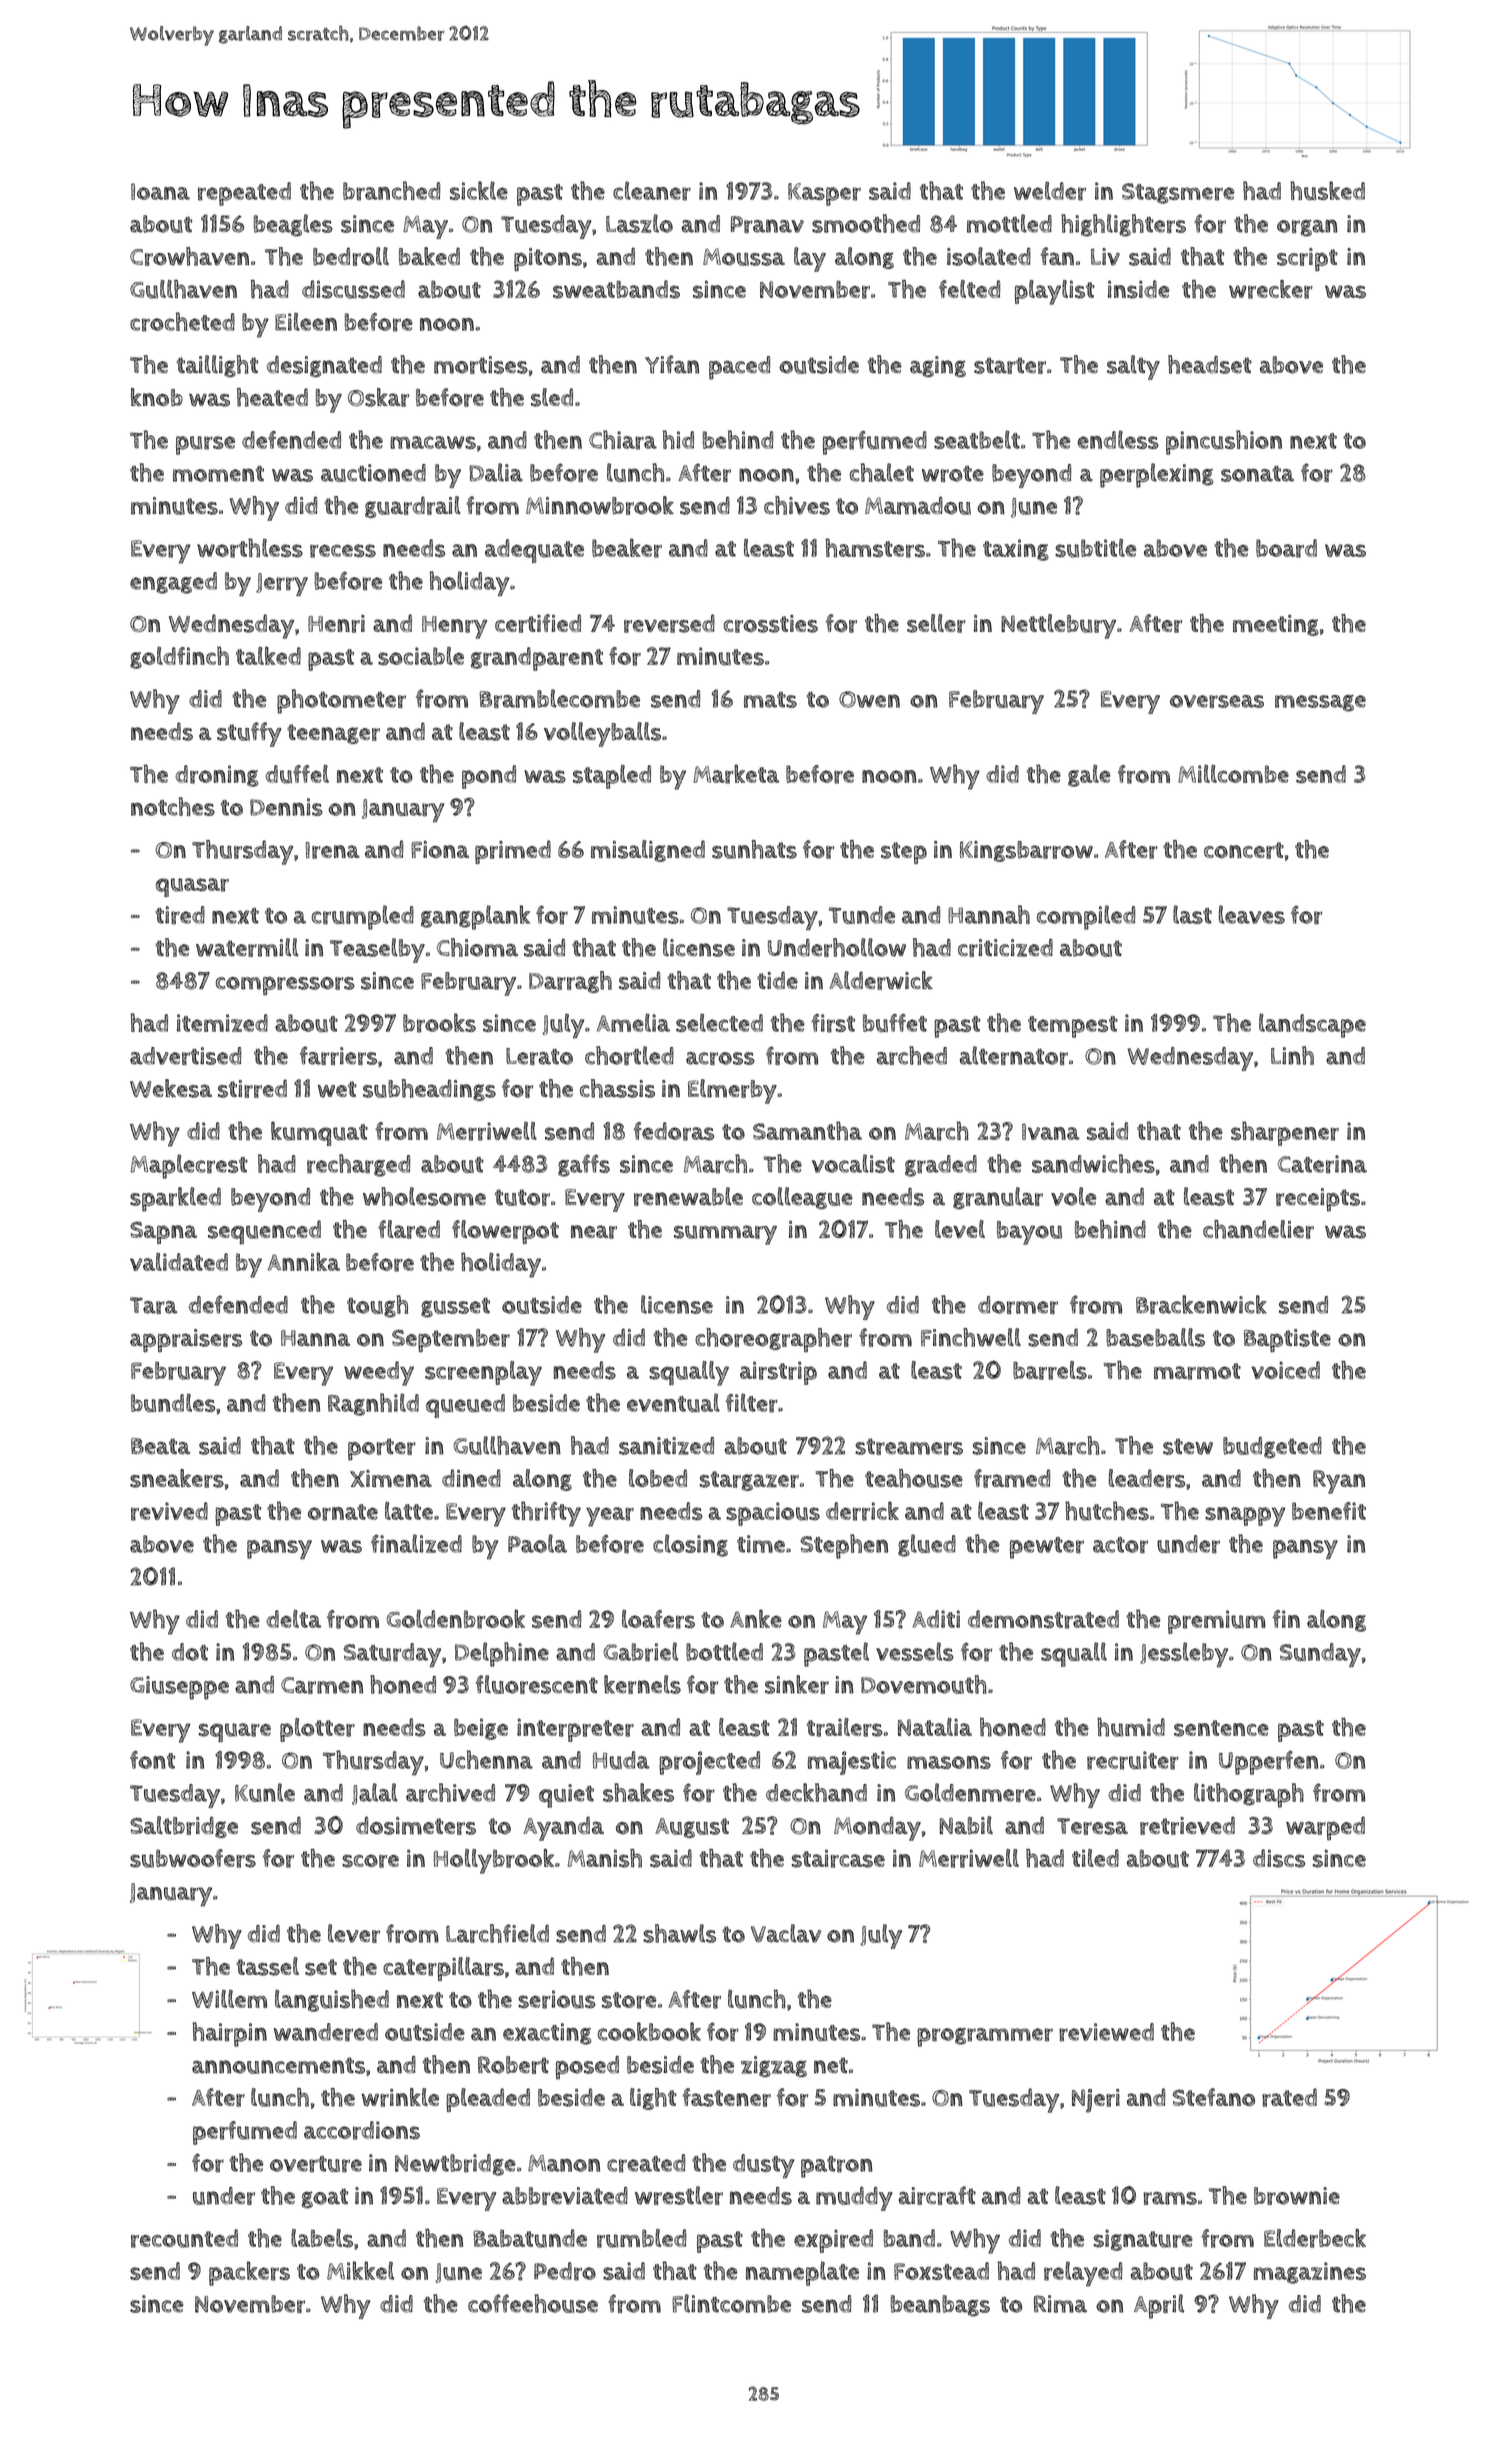 This document has width=1496, height=2464. Describe the element at coordinates (391, 191) in the document. I see `branched` at that location.
